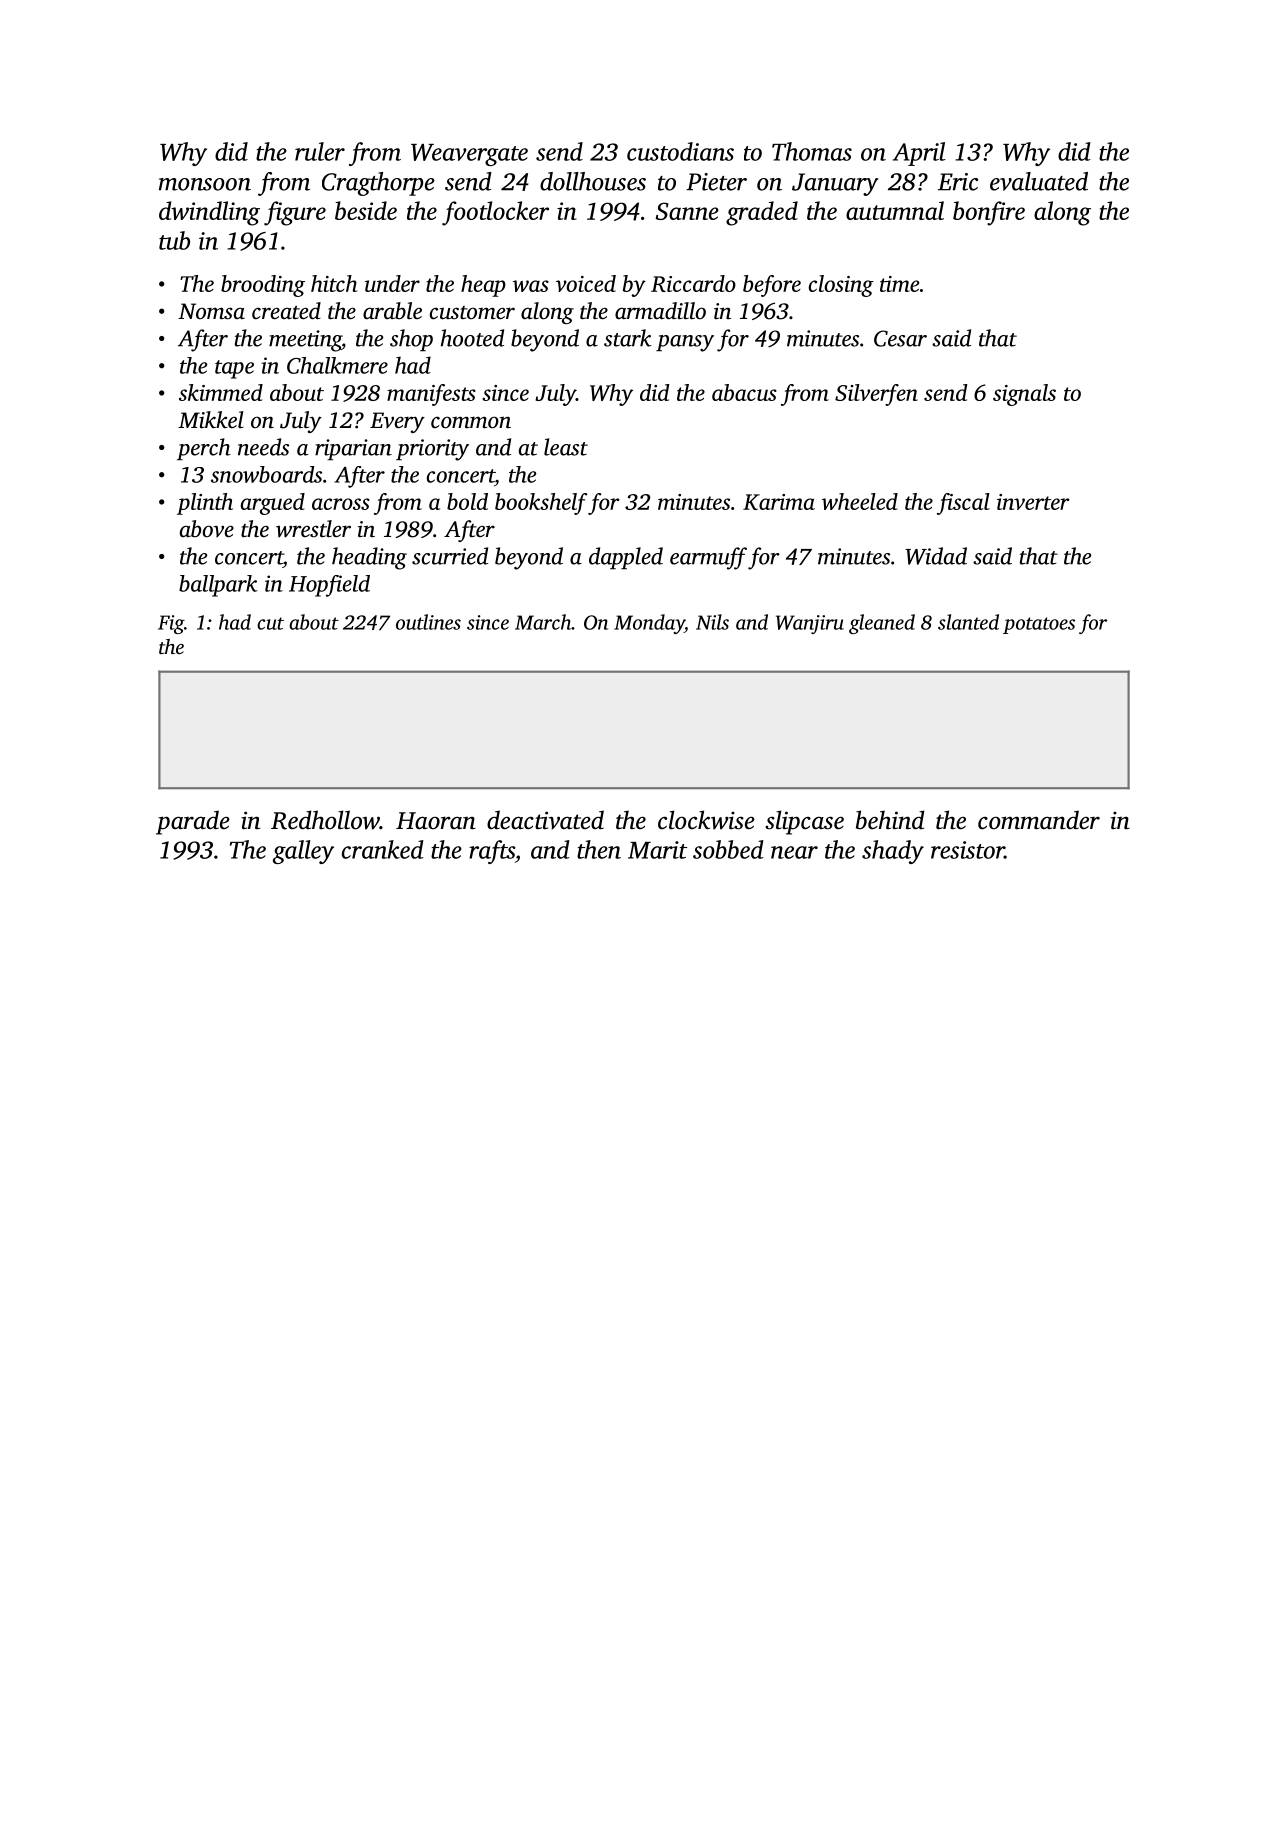 This page has height=1822, width=1288. Describe the element at coordinates (680, 151) in the page. I see `custodians` at that location.
